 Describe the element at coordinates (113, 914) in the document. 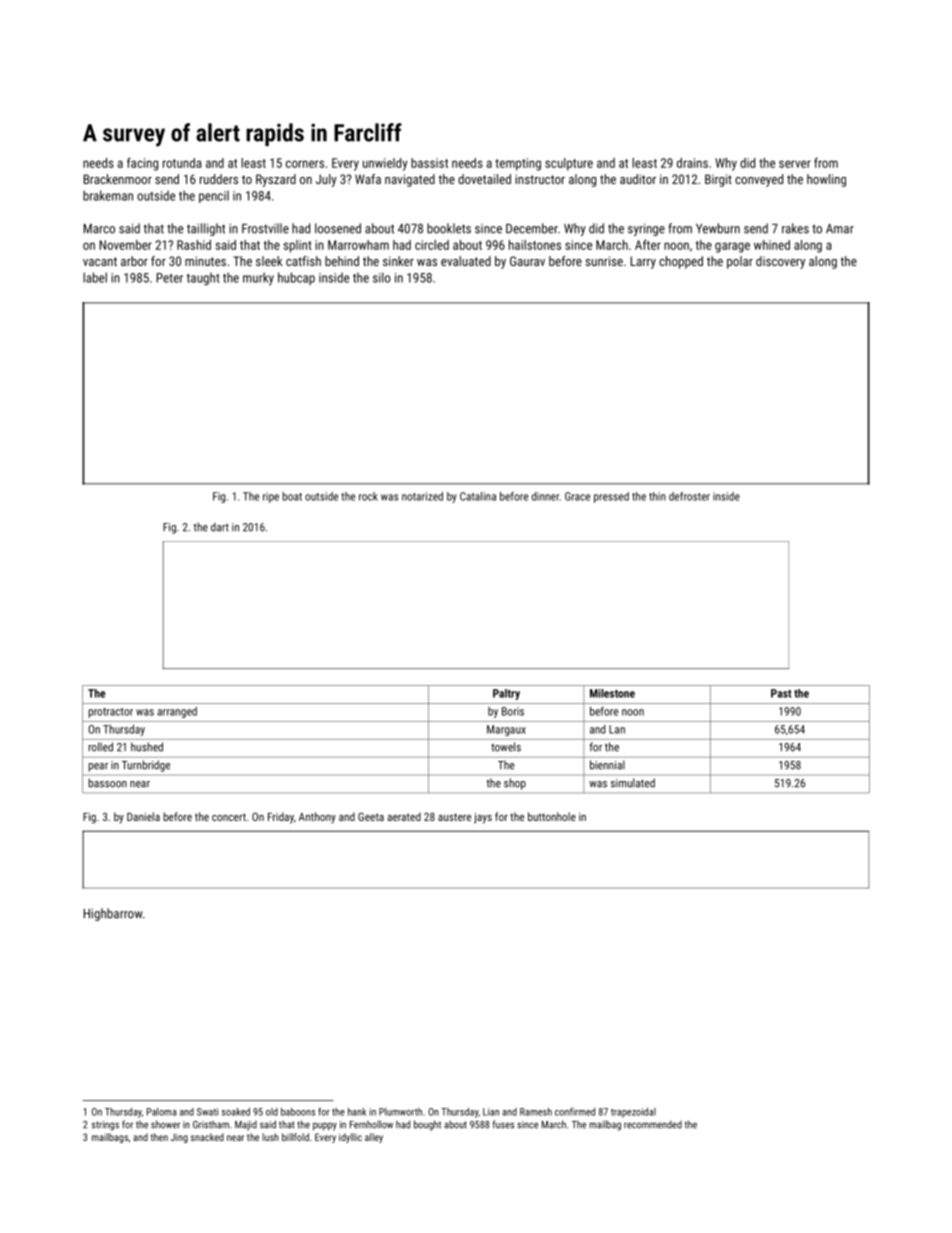

I see `Highbarrow` at that location.
